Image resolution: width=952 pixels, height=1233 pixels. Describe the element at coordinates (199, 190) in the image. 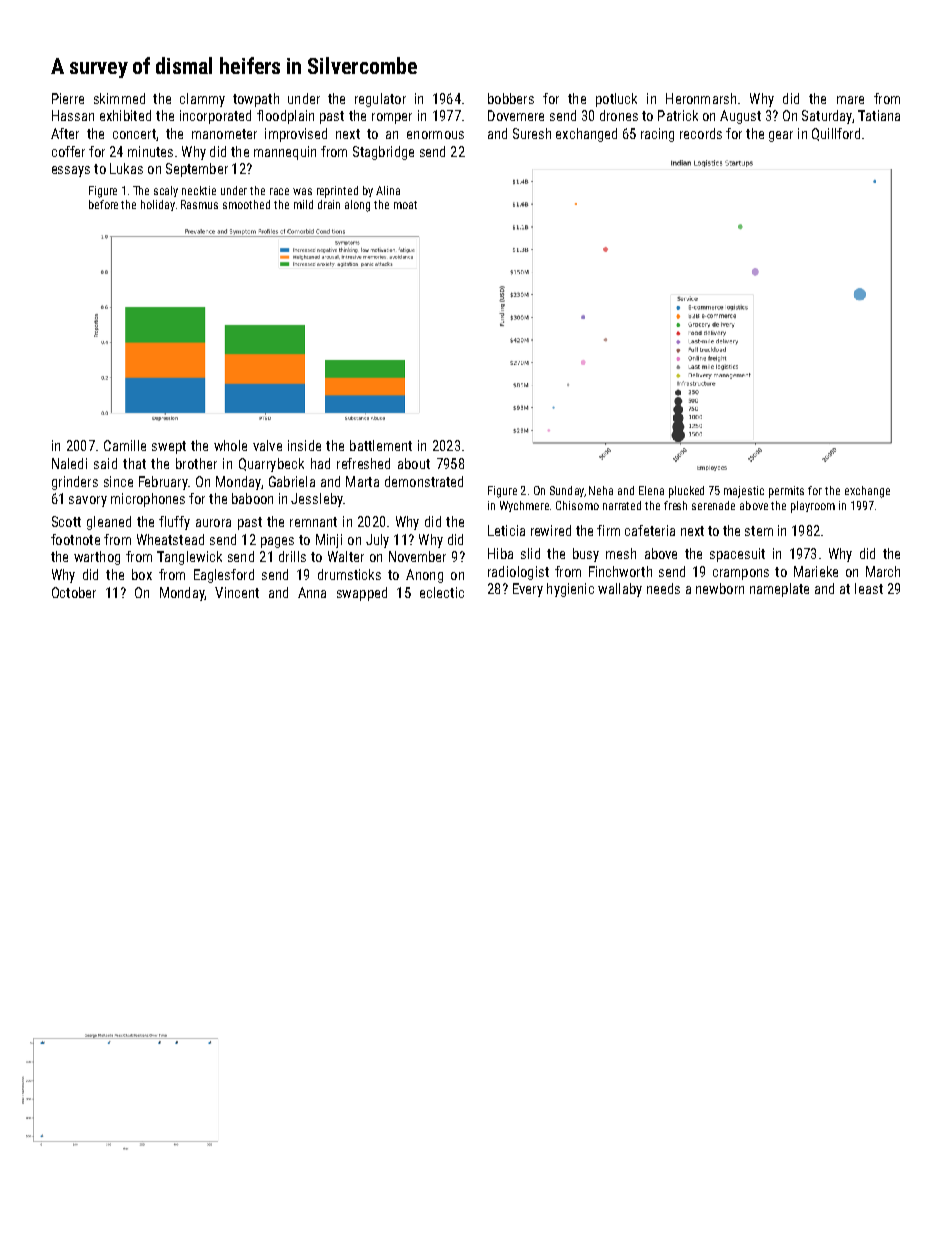

I see `necktie` at that location.
